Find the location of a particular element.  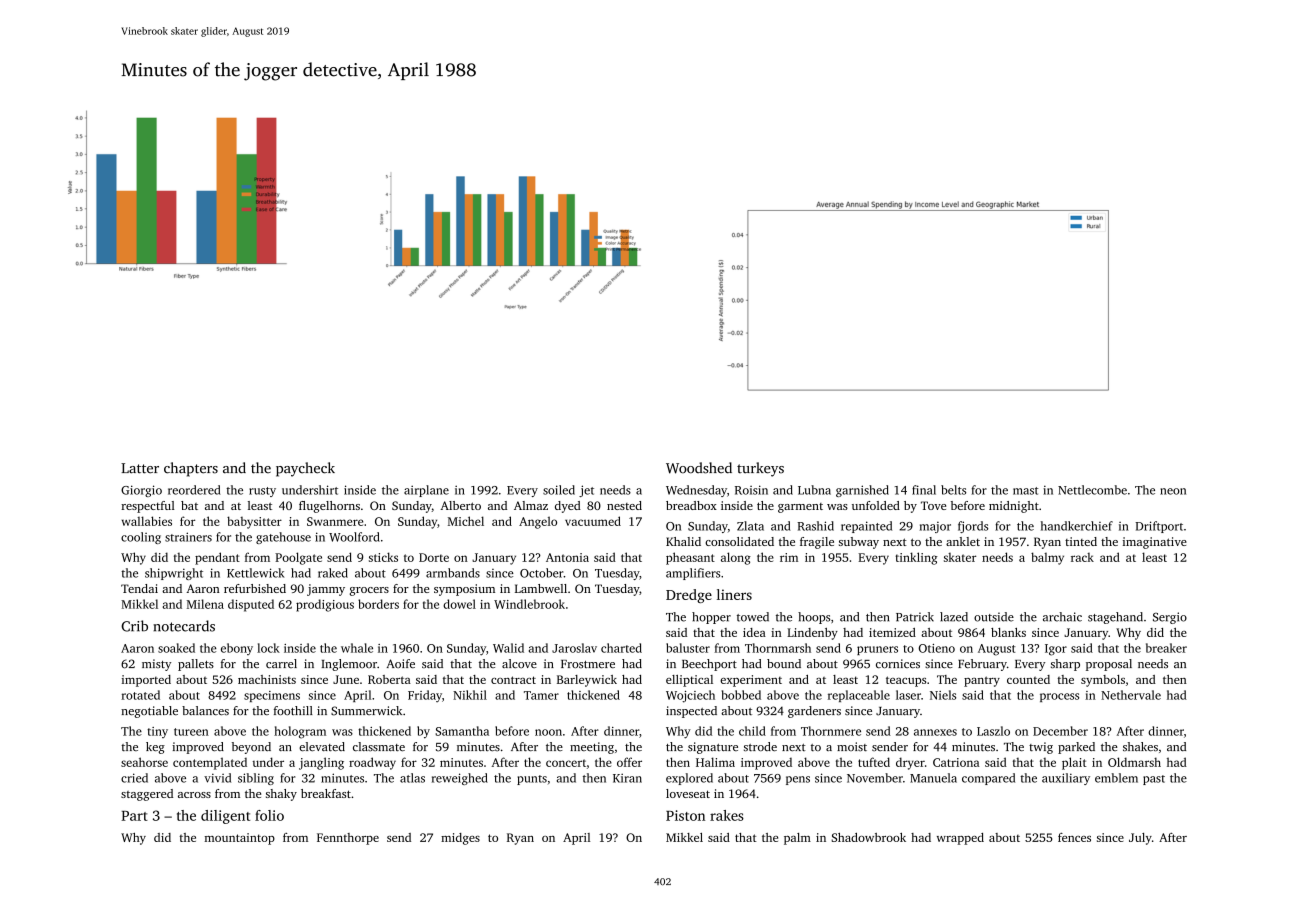

Latter is located at coordinates (140, 468).
